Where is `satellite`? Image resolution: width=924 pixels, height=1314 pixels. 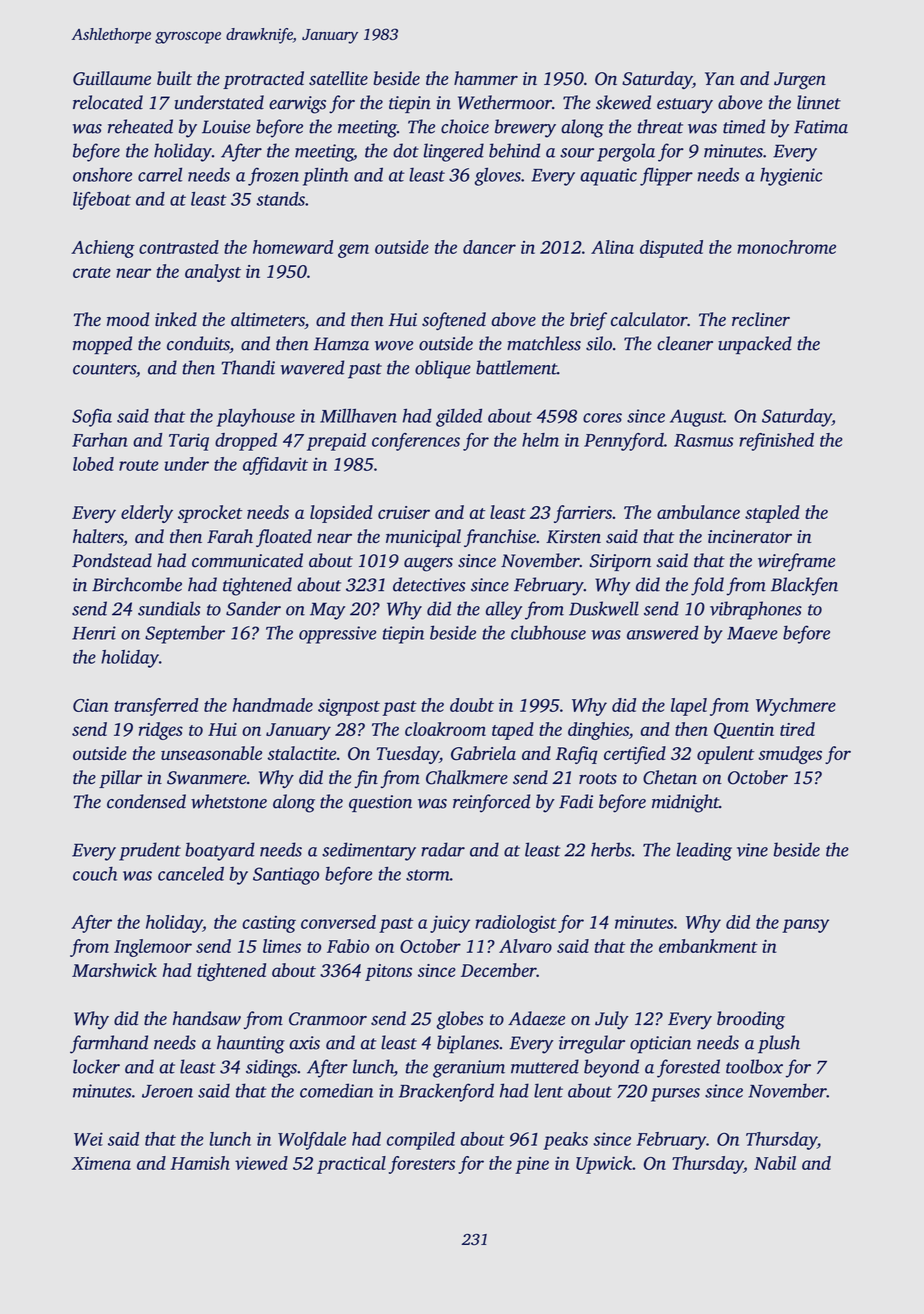 satellite is located at coordinates (338, 78).
